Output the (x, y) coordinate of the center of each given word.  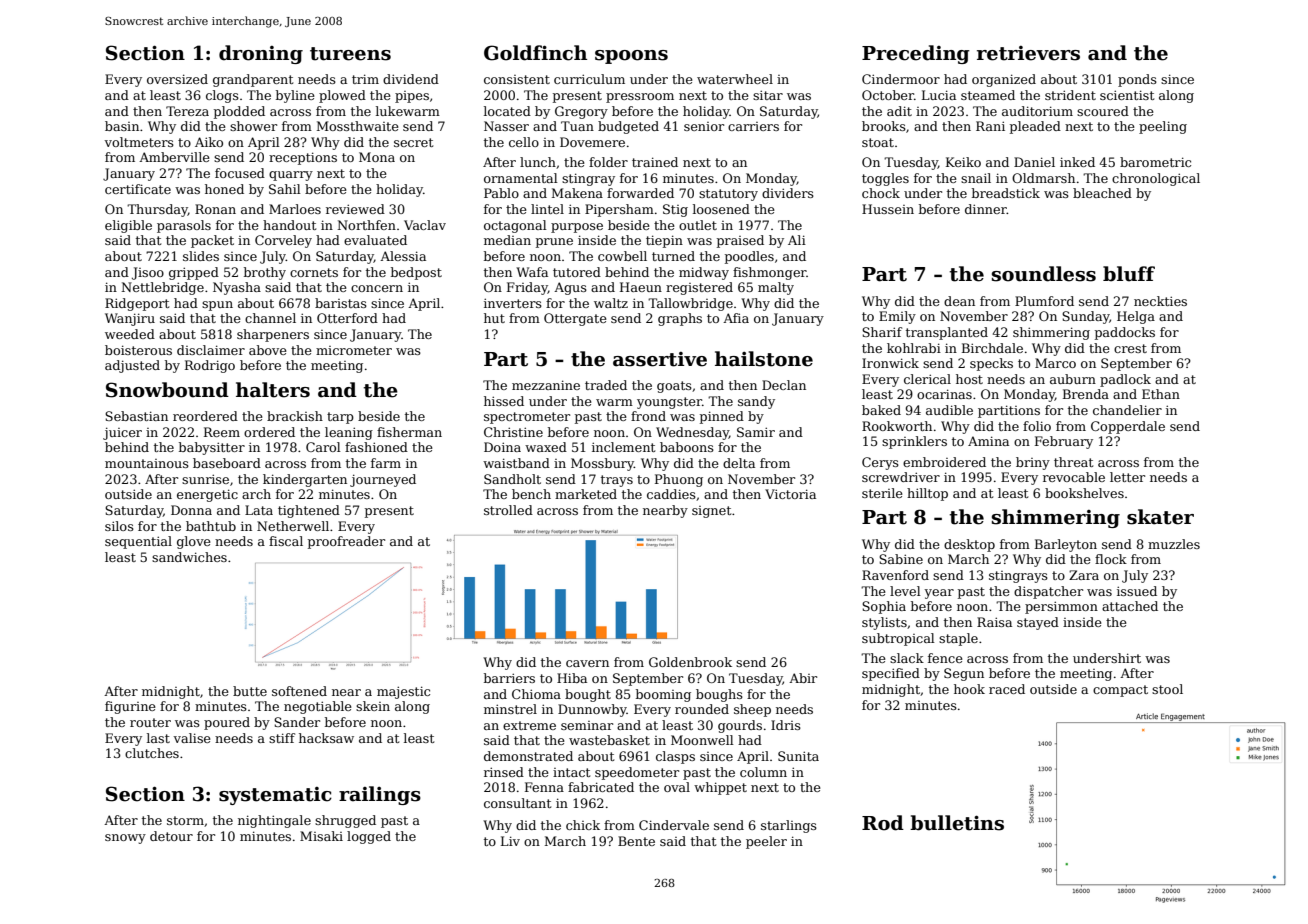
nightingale (274, 821)
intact (571, 772)
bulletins (957, 823)
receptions (303, 158)
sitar (768, 95)
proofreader (346, 542)
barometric (1155, 162)
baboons (687, 447)
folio (1037, 426)
